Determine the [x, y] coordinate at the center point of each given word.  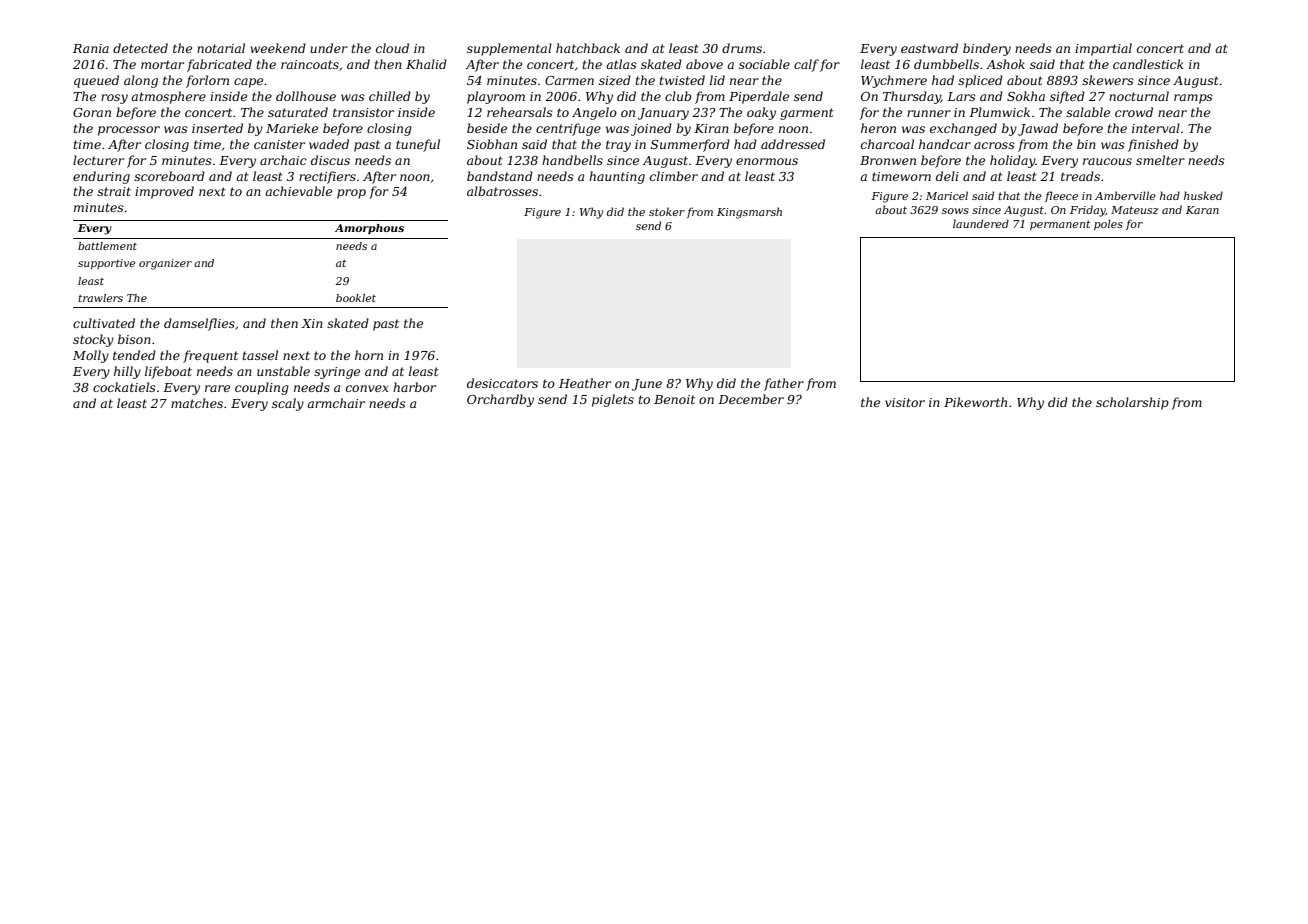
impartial [1103, 49]
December [751, 399]
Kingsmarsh [749, 213]
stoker [667, 211]
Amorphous [369, 229]
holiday [1012, 161]
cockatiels [124, 387]
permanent [1060, 225]
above [704, 64]
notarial [221, 48]
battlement [107, 246]
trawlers [100, 298]
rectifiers [327, 177]
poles [1108, 224]
